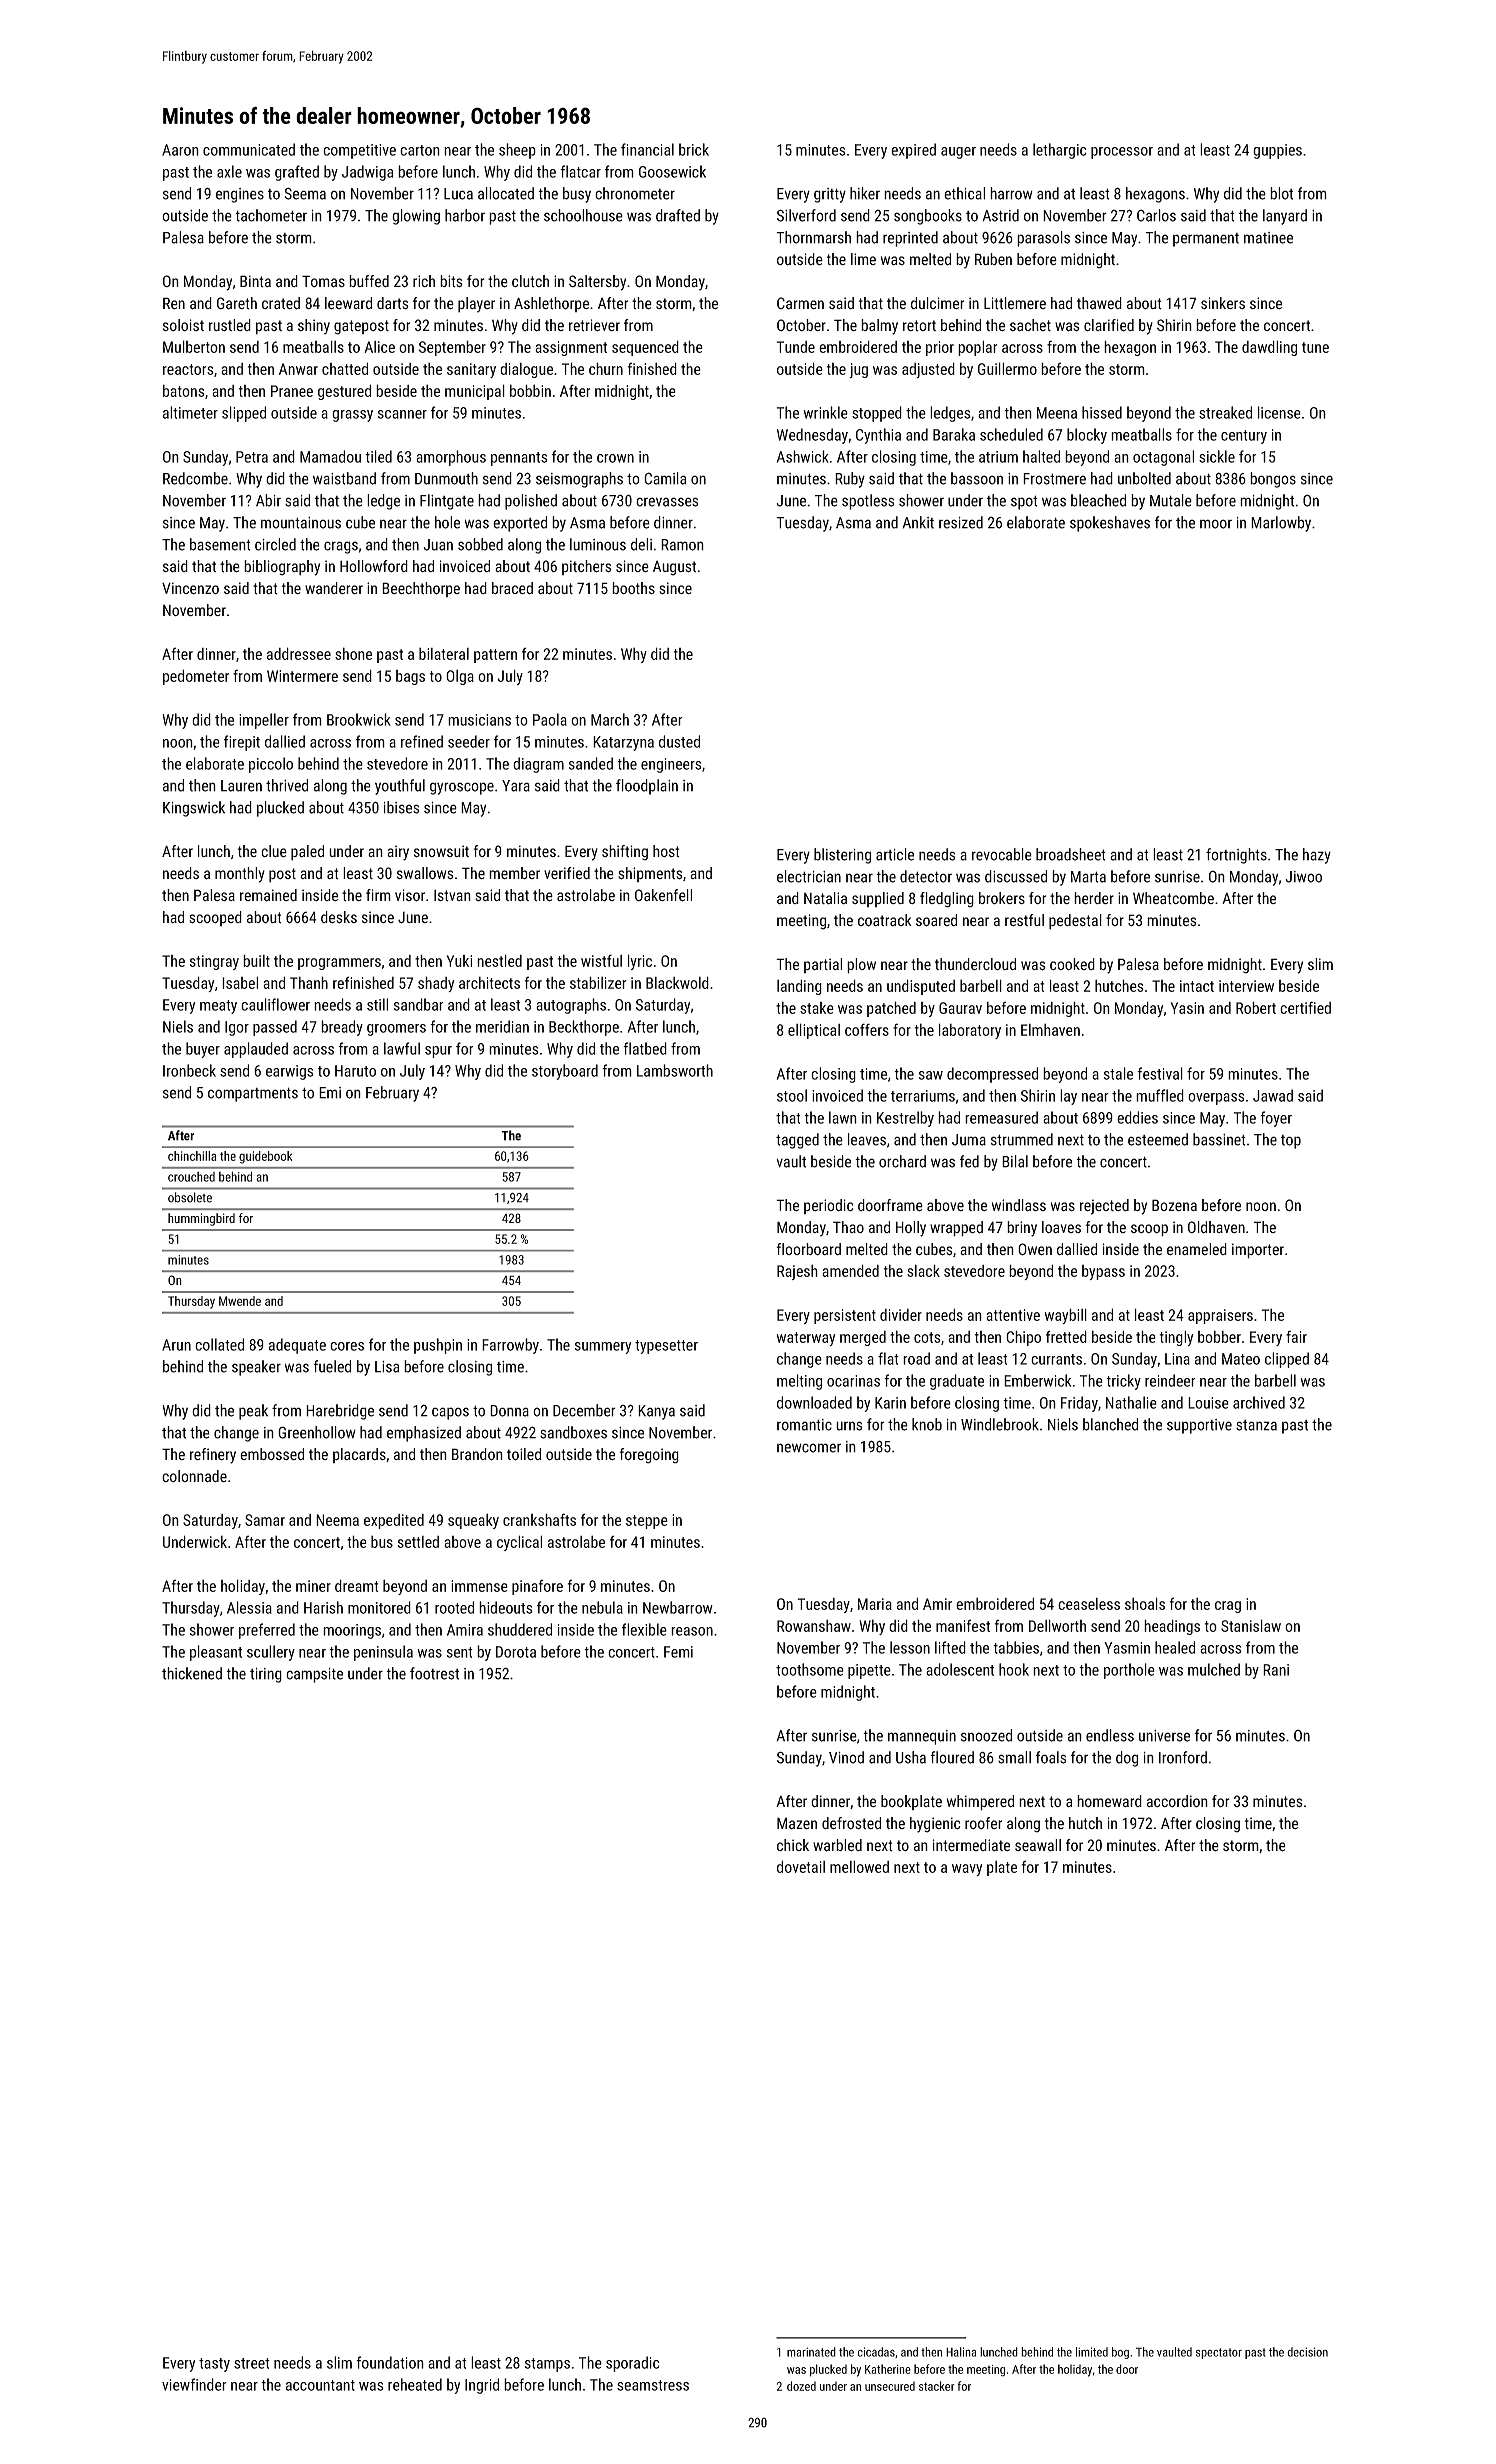  Describe the element at coordinates (793, 1845) in the document. I see `chick` at that location.
